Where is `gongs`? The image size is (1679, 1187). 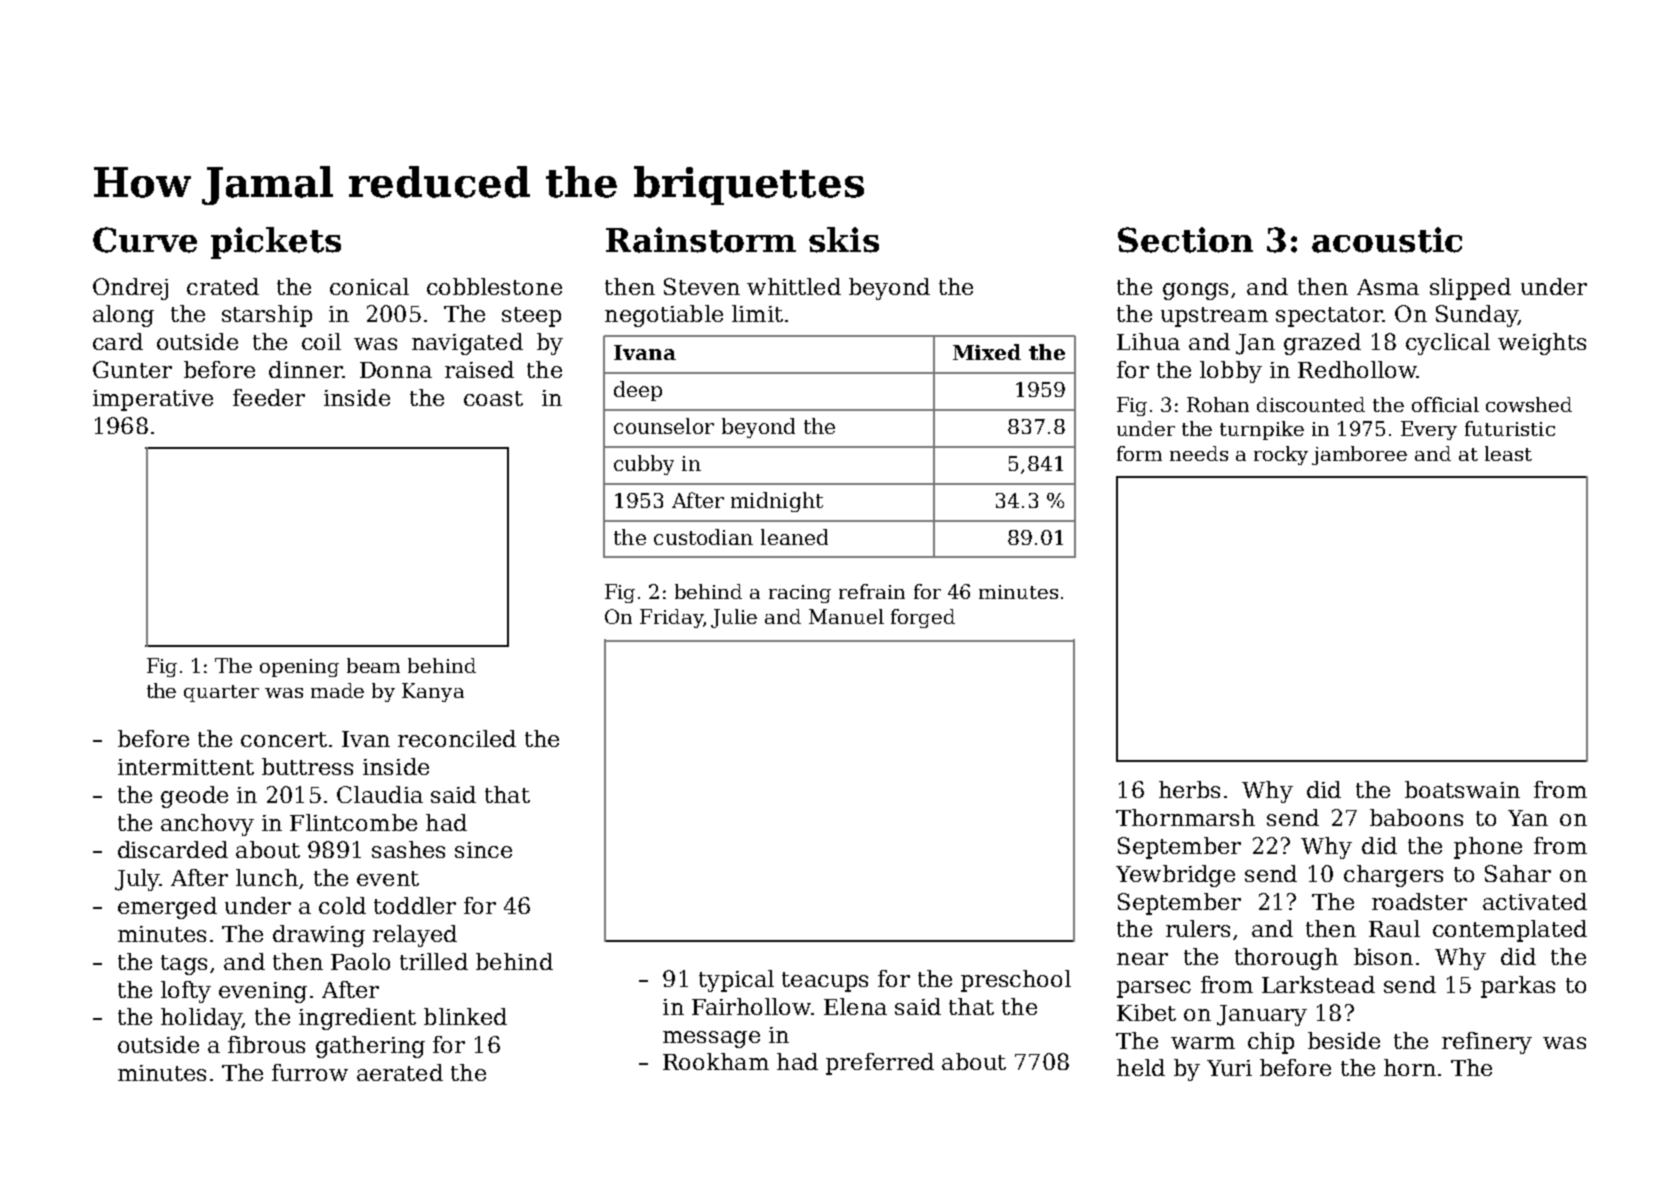
gongs is located at coordinates (1195, 291).
